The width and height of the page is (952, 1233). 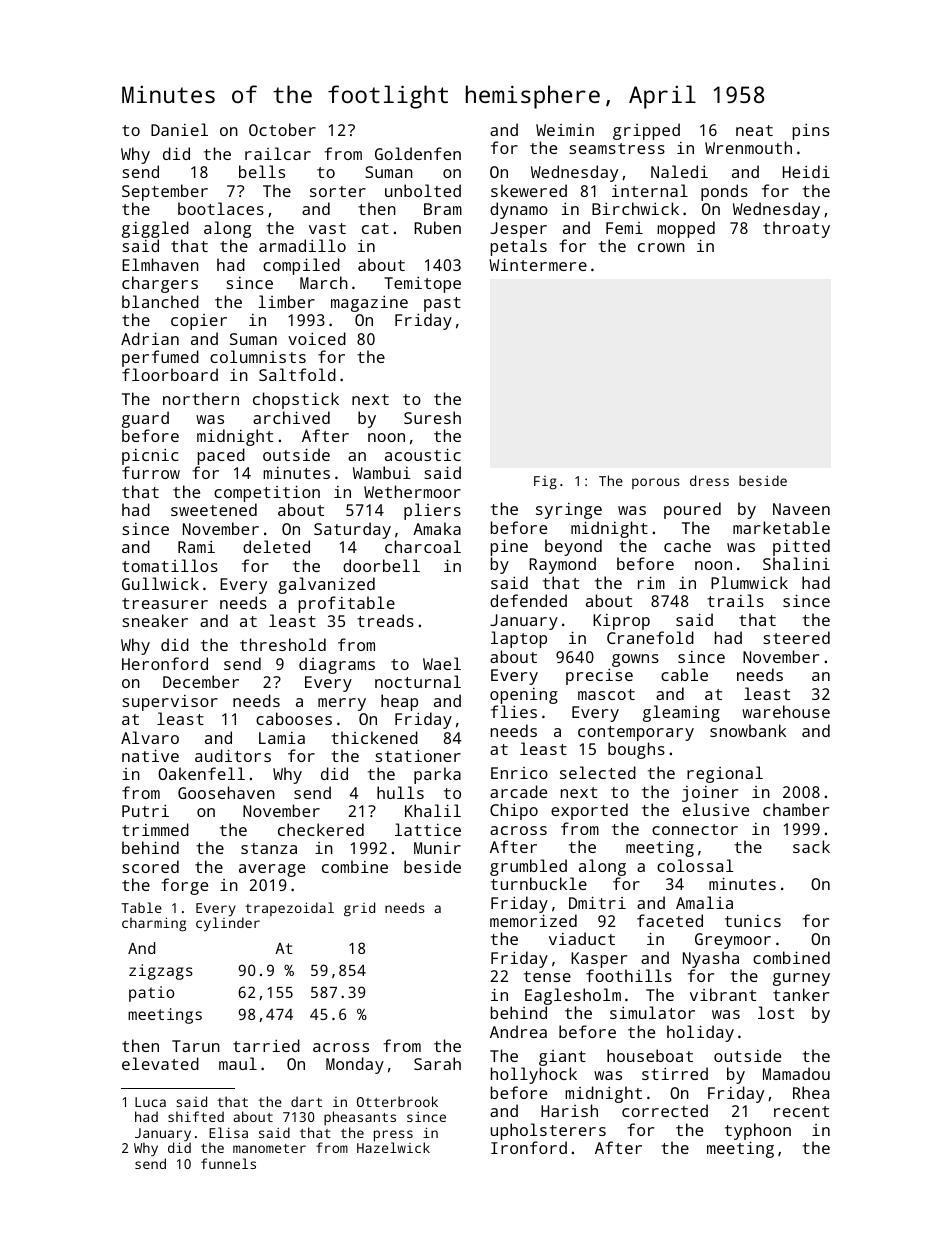 What do you see at coordinates (150, 755) in the page?
I see `native` at bounding box center [150, 755].
